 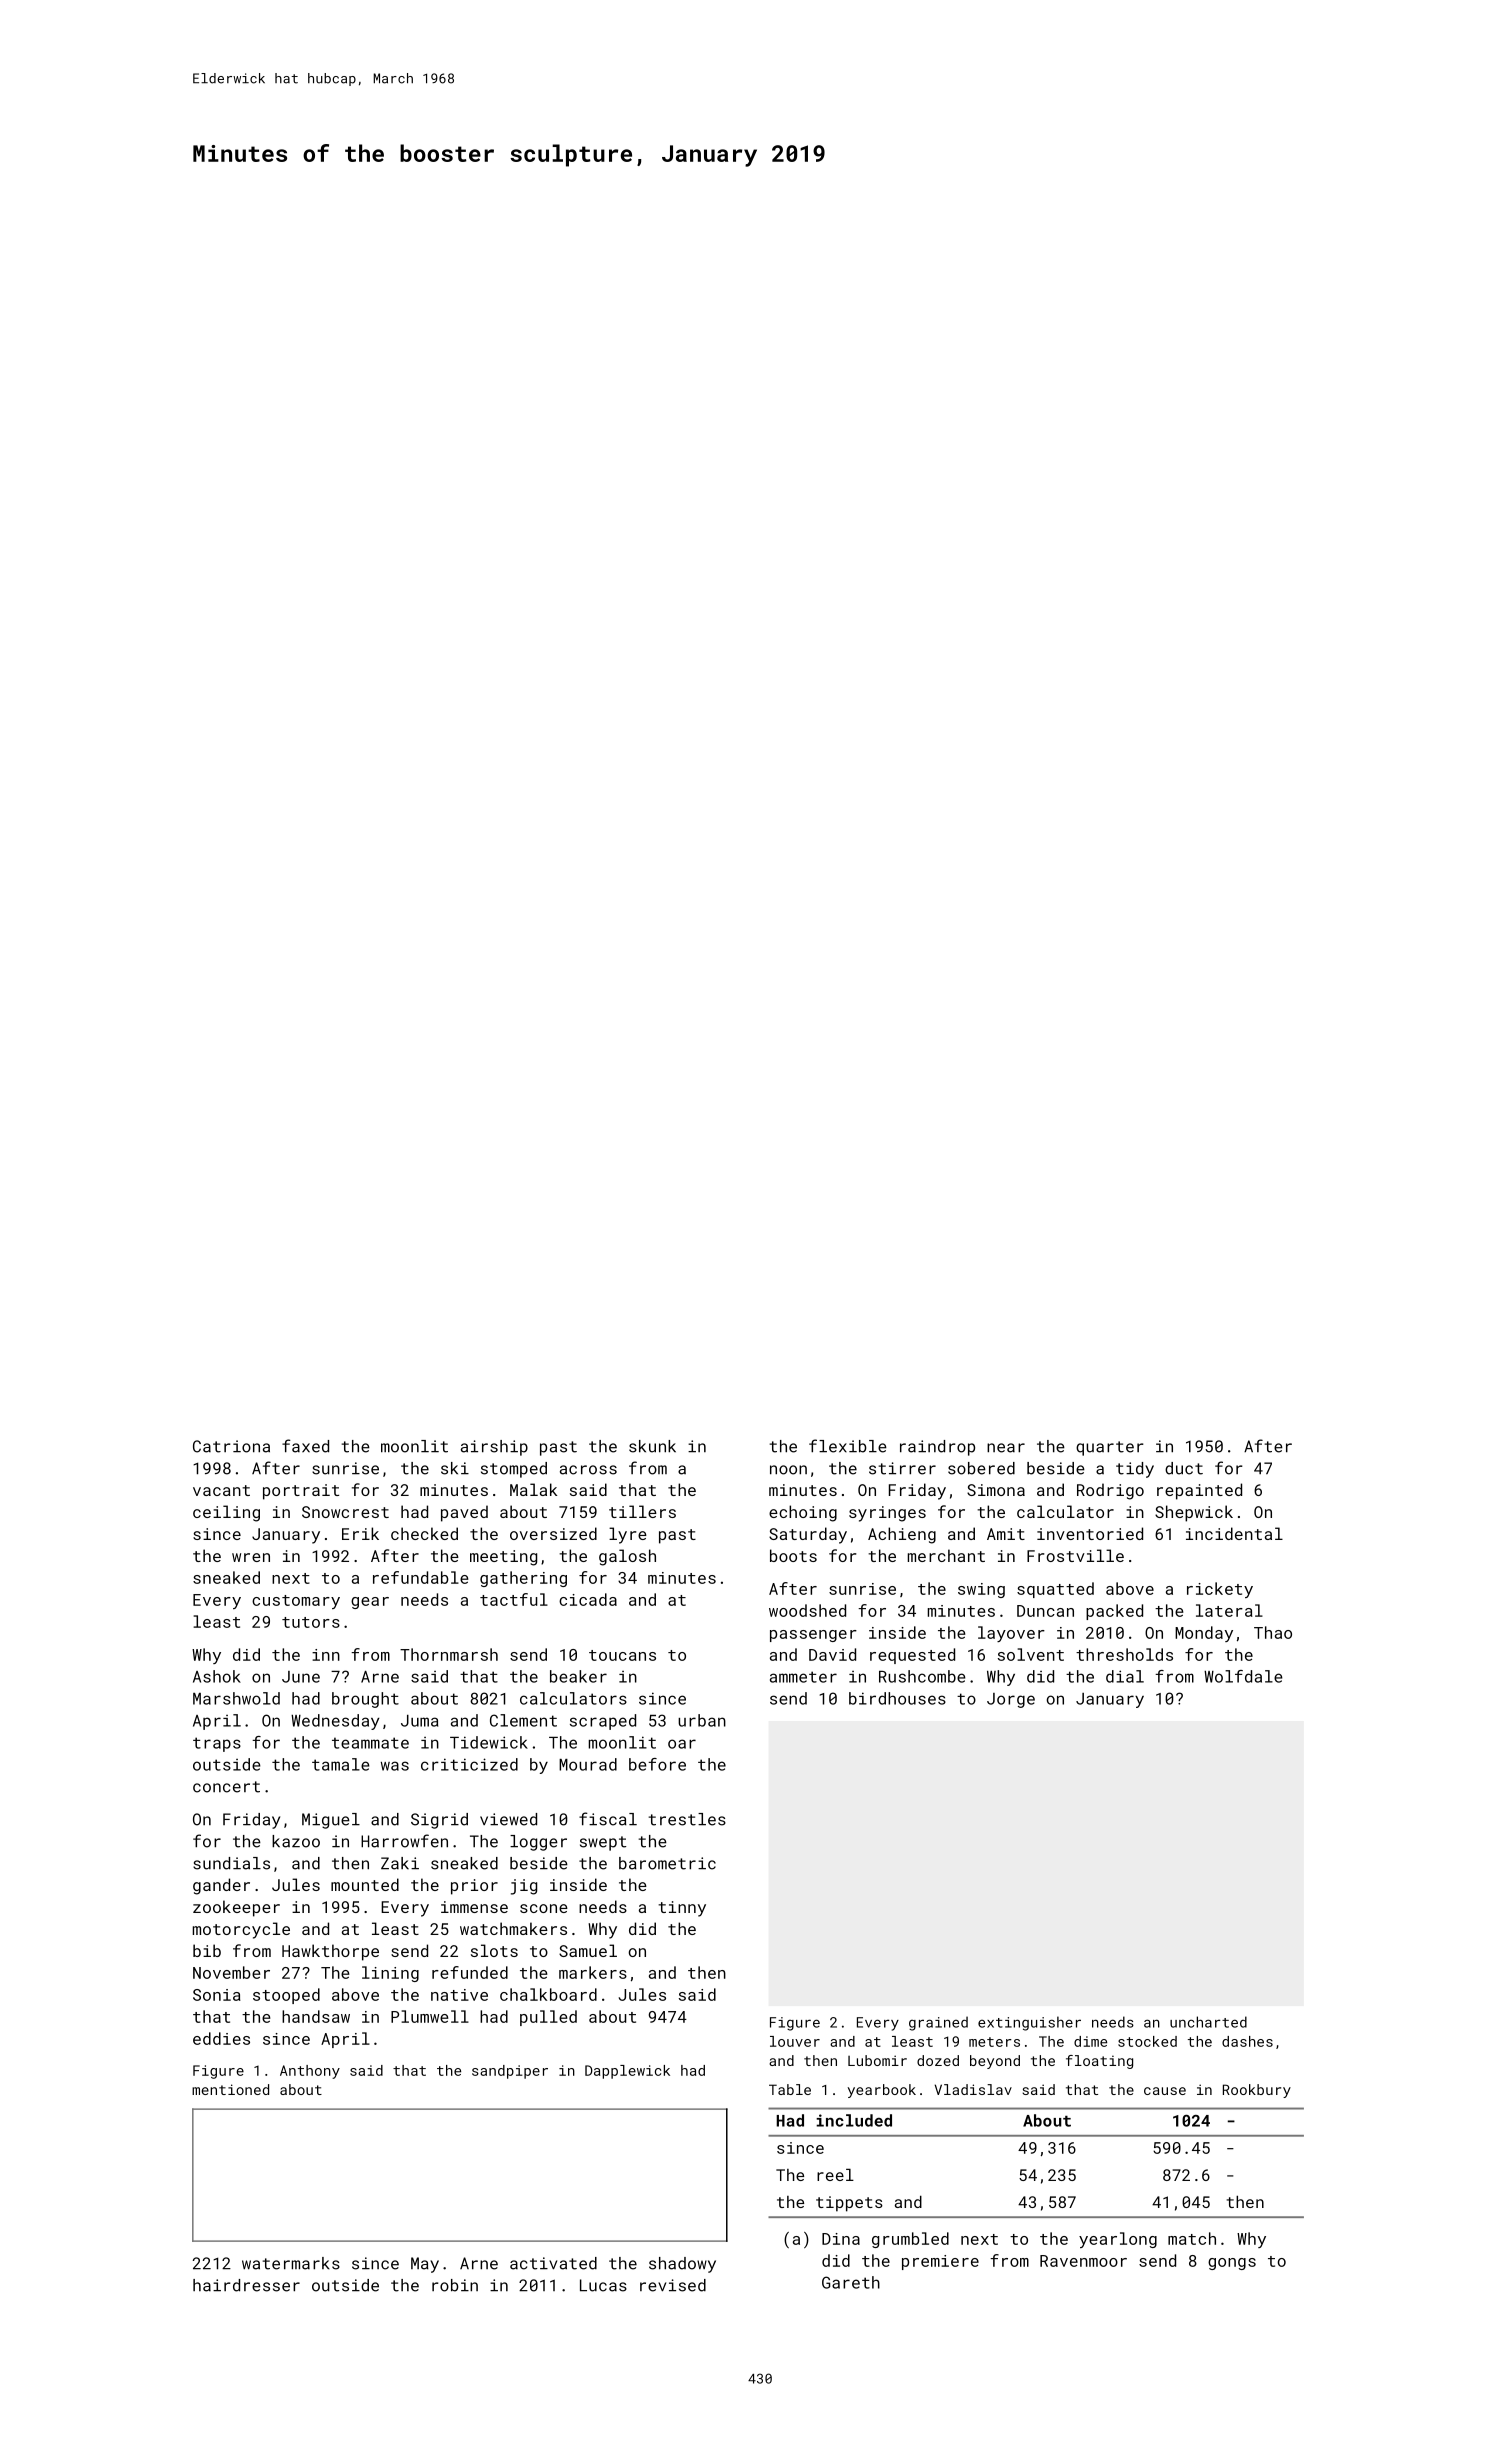 I want to click on Gareth, so click(x=851, y=2282).
